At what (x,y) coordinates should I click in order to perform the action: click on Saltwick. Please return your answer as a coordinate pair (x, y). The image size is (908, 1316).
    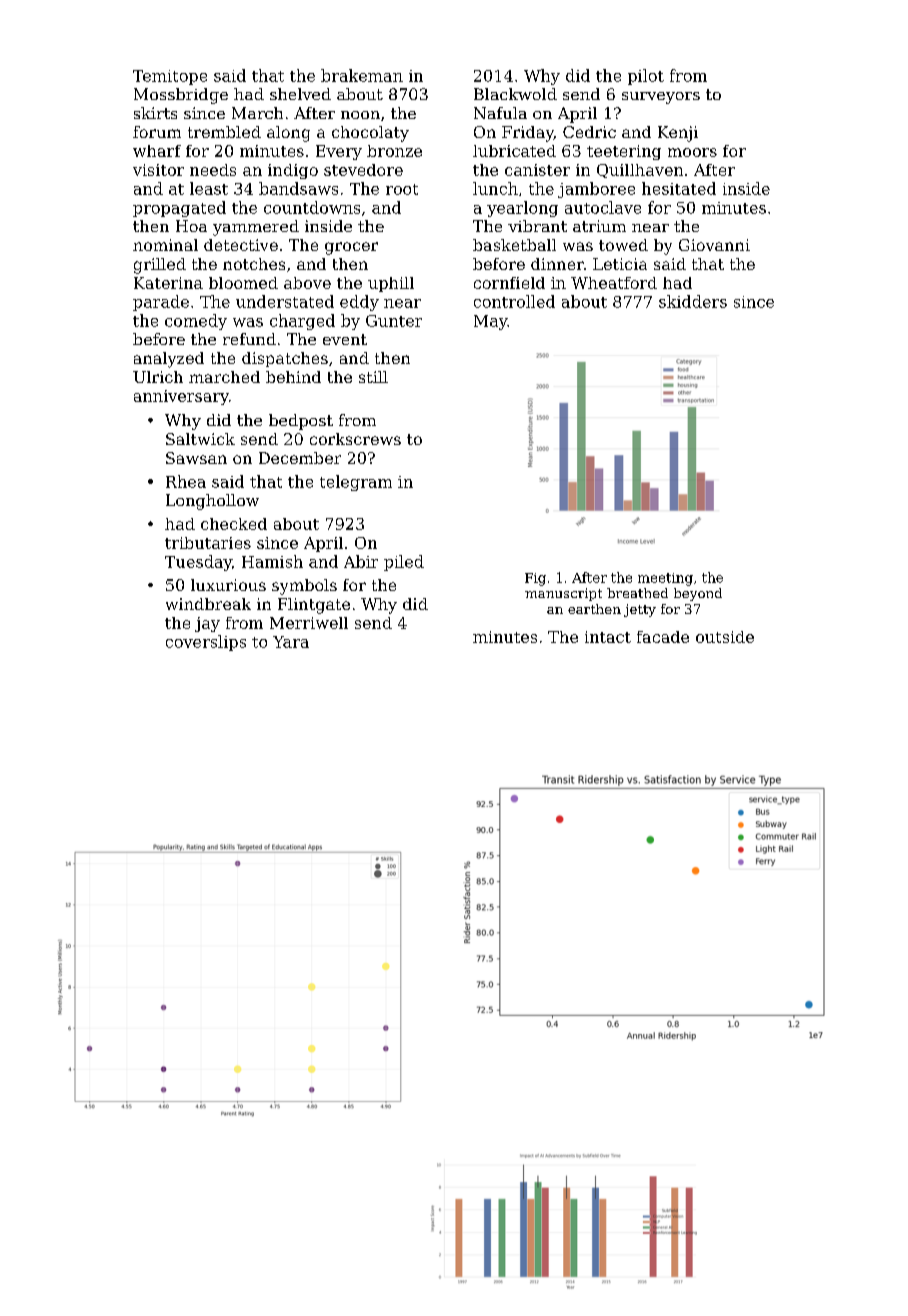
    Looking at the image, I should click on (200, 439).
